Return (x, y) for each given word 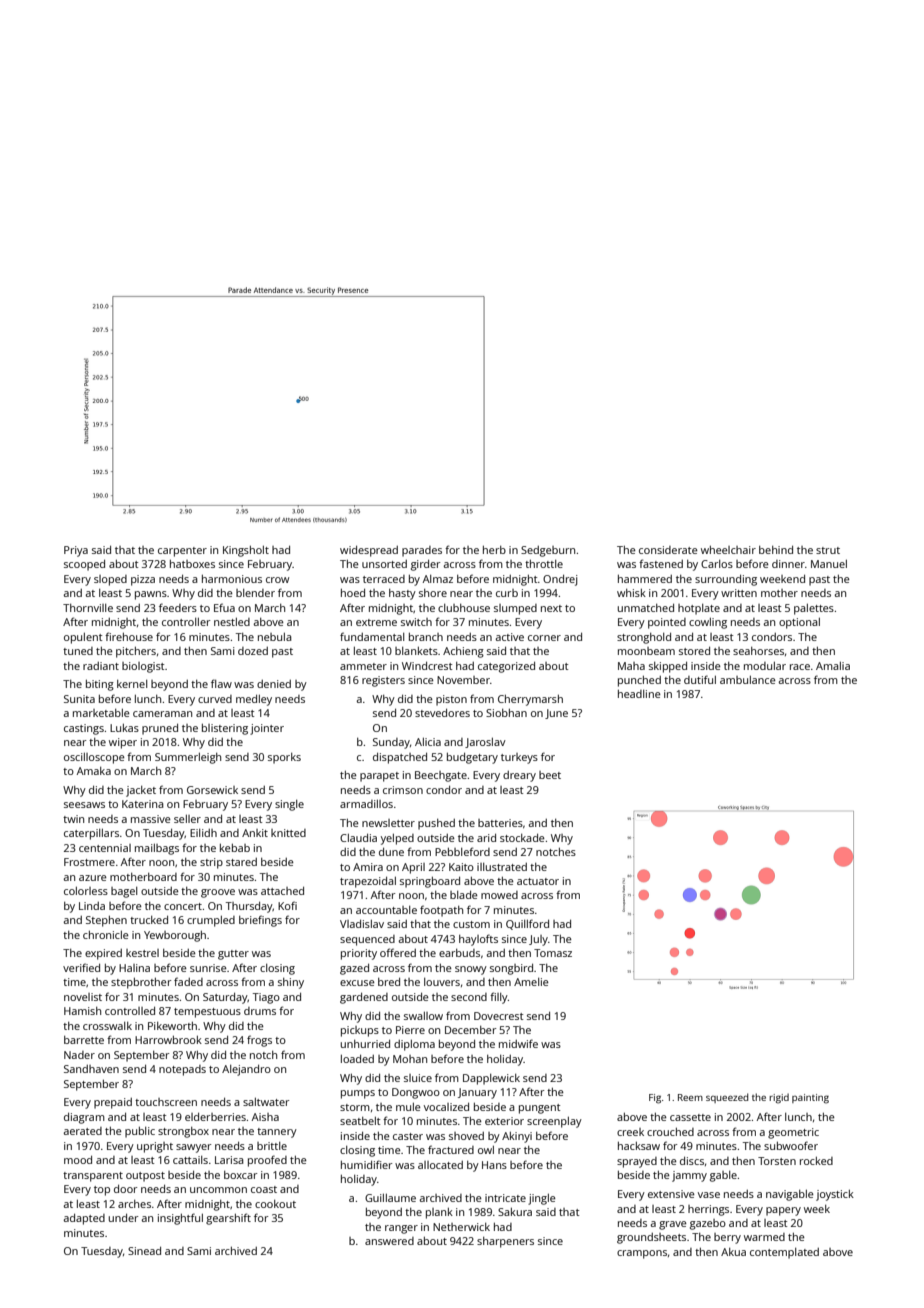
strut (828, 550)
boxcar (241, 1175)
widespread (369, 551)
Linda (92, 906)
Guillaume (390, 1198)
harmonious (232, 579)
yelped (397, 839)
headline (639, 694)
